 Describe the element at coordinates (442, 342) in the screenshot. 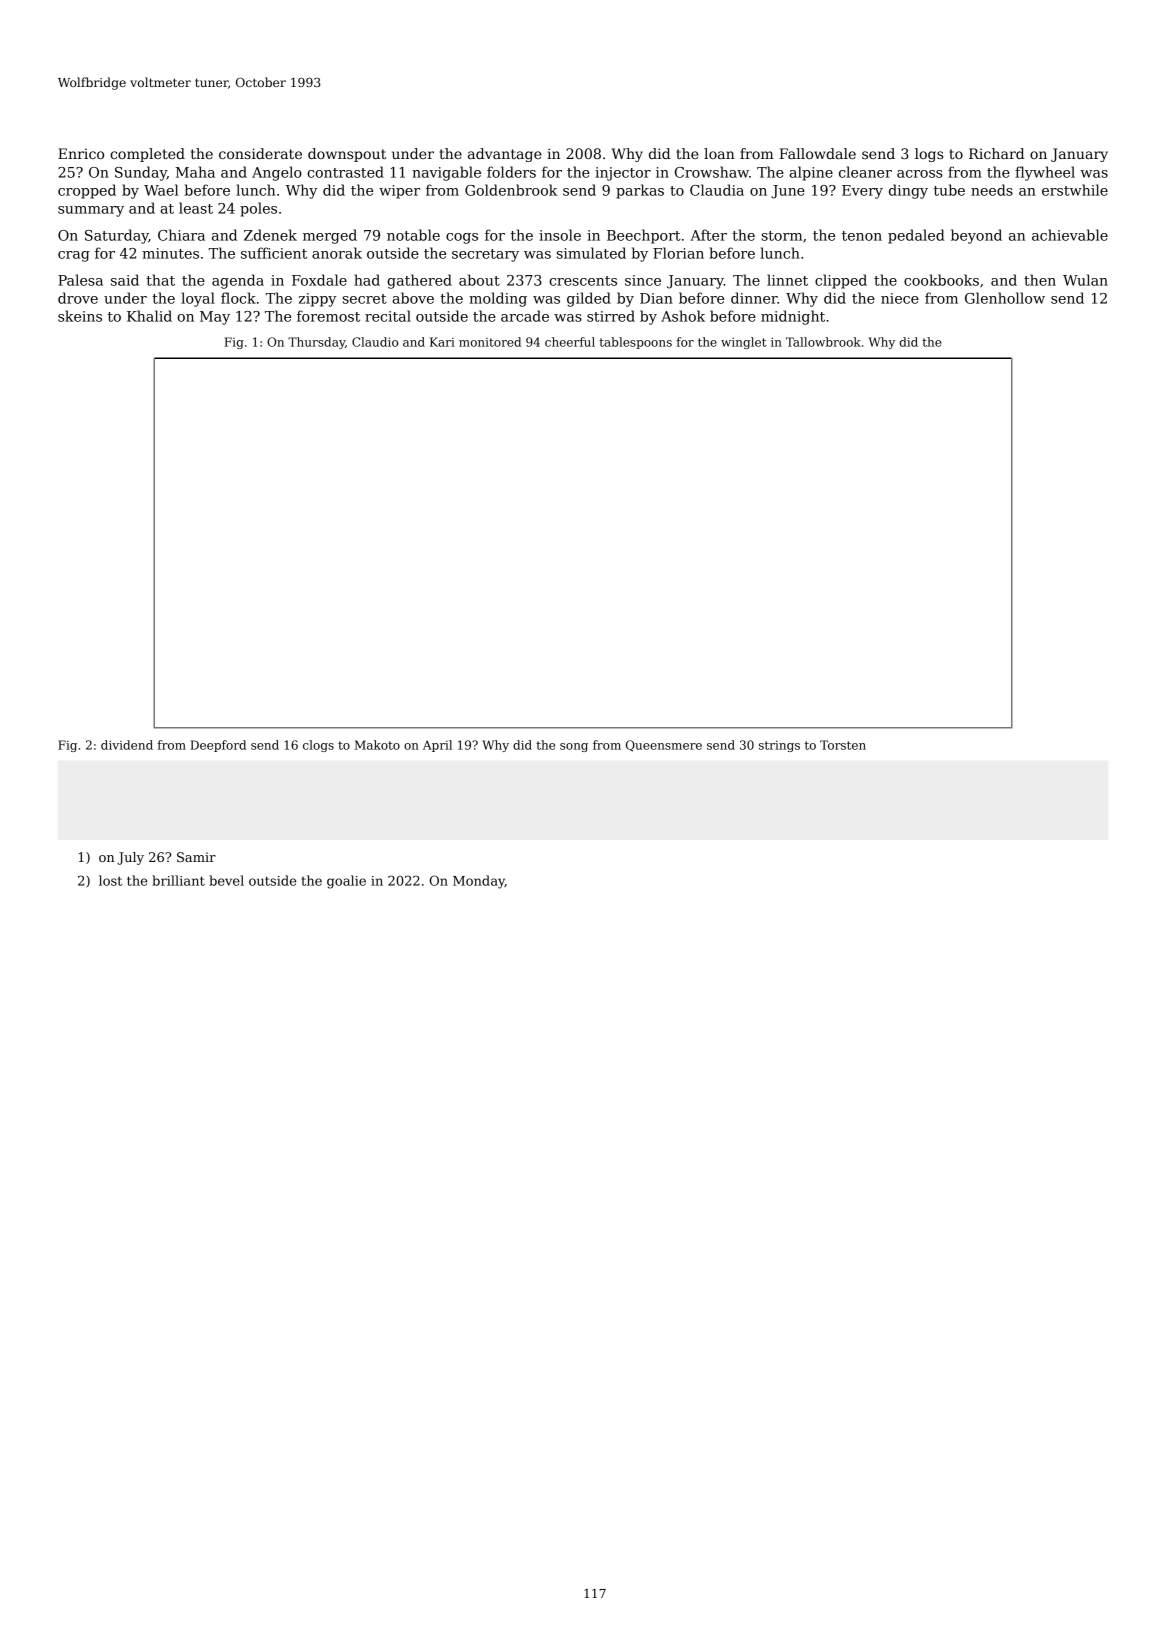

I see `Kari` at that location.
